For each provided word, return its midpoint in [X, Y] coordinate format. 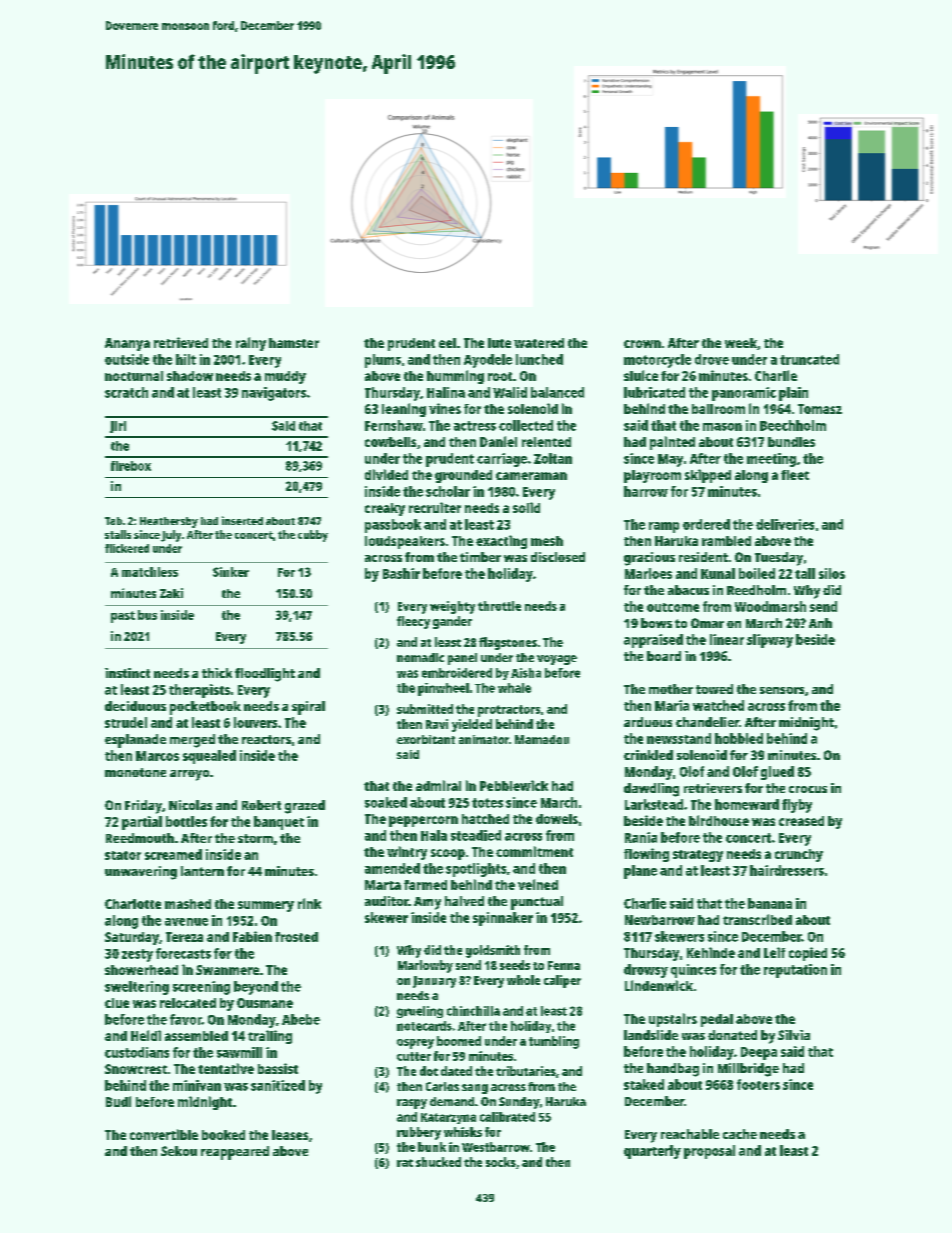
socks [501, 1162]
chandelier [707, 722]
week [741, 343]
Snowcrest [136, 1069]
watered [539, 343]
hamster [294, 343]
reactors [266, 739]
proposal [709, 1152]
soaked [386, 802]
